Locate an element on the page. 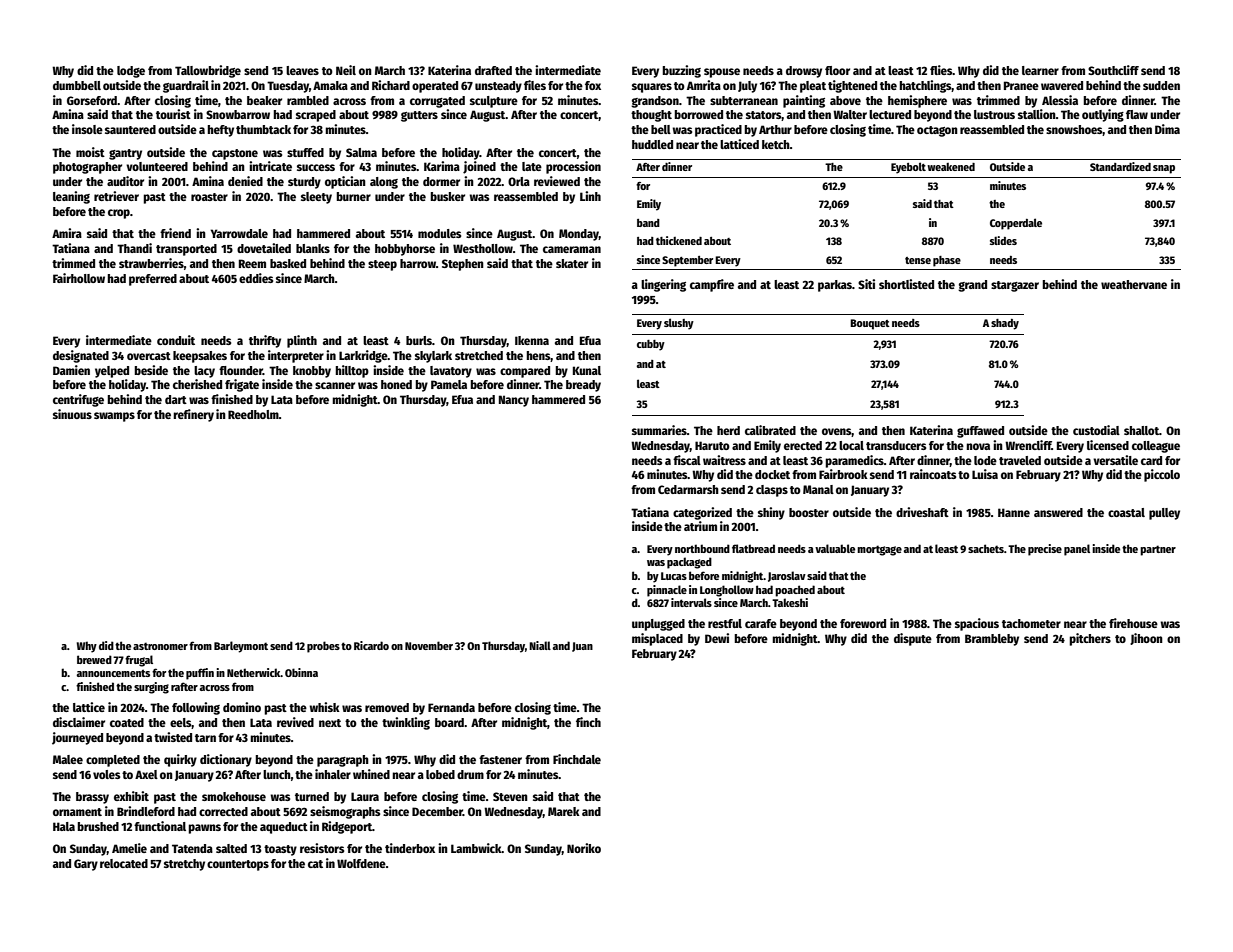  transducers is located at coordinates (896, 445).
